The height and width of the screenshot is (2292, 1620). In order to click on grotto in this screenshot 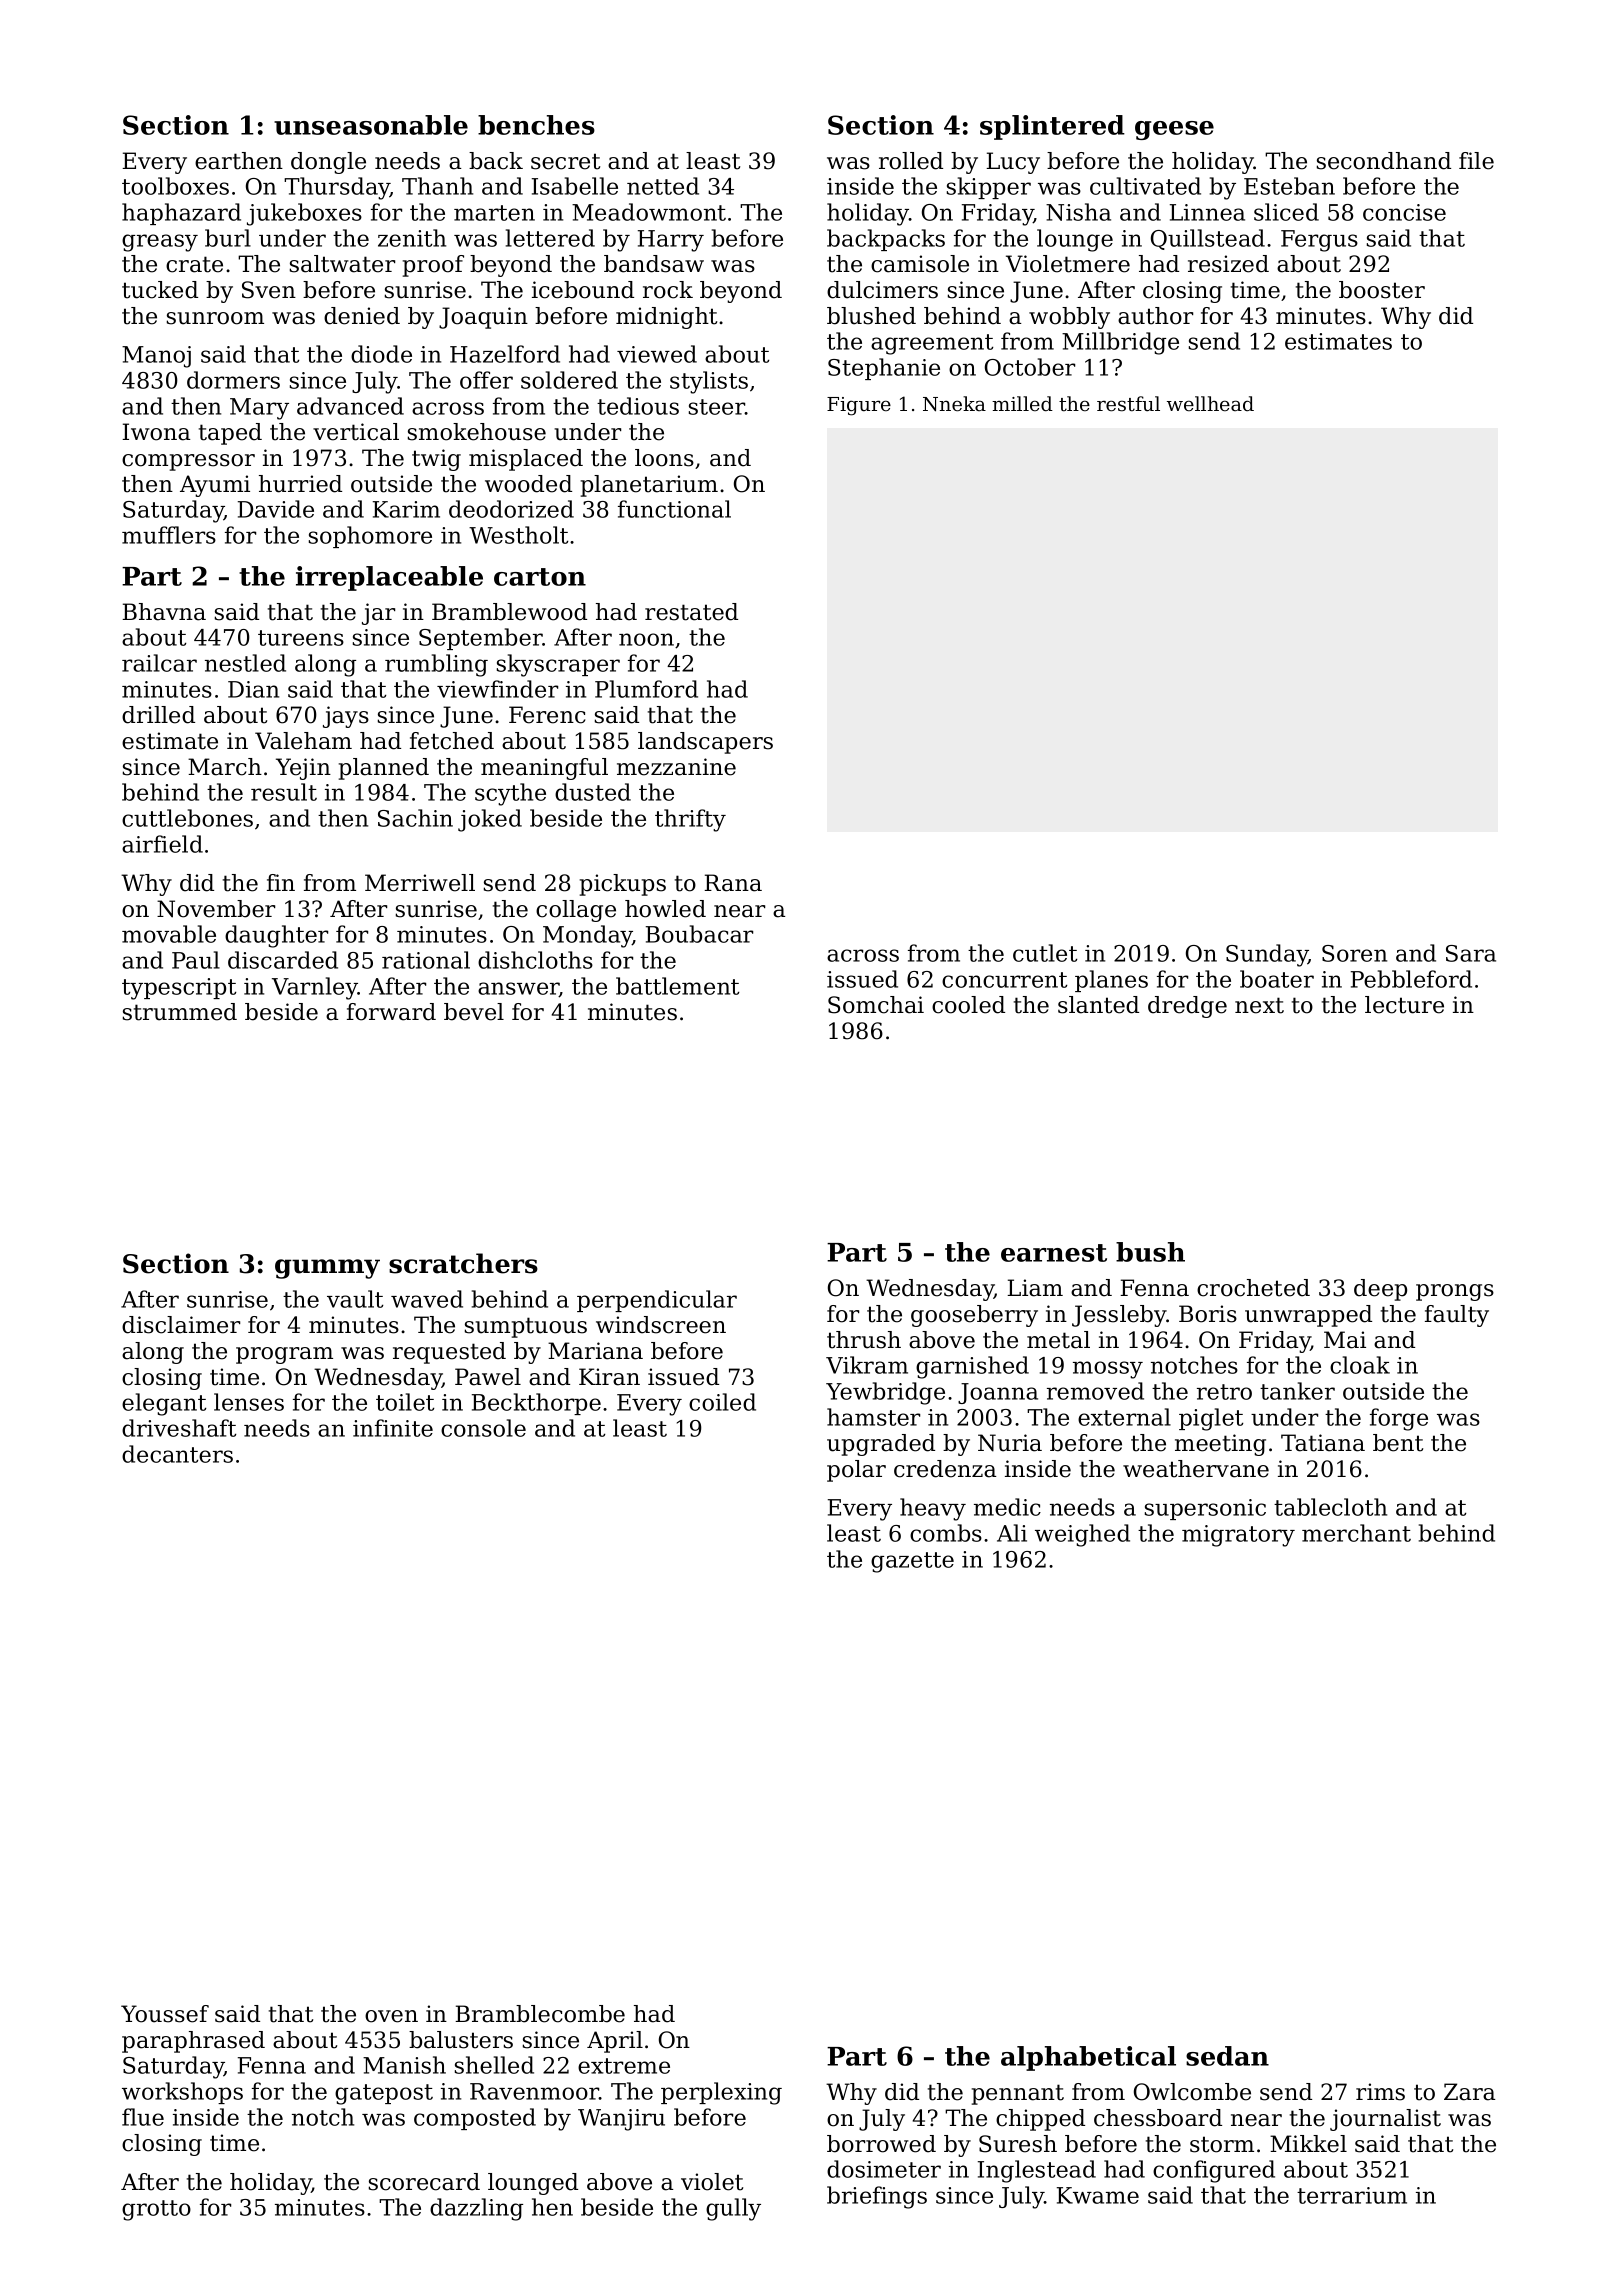, I will do `click(156, 2210)`.
